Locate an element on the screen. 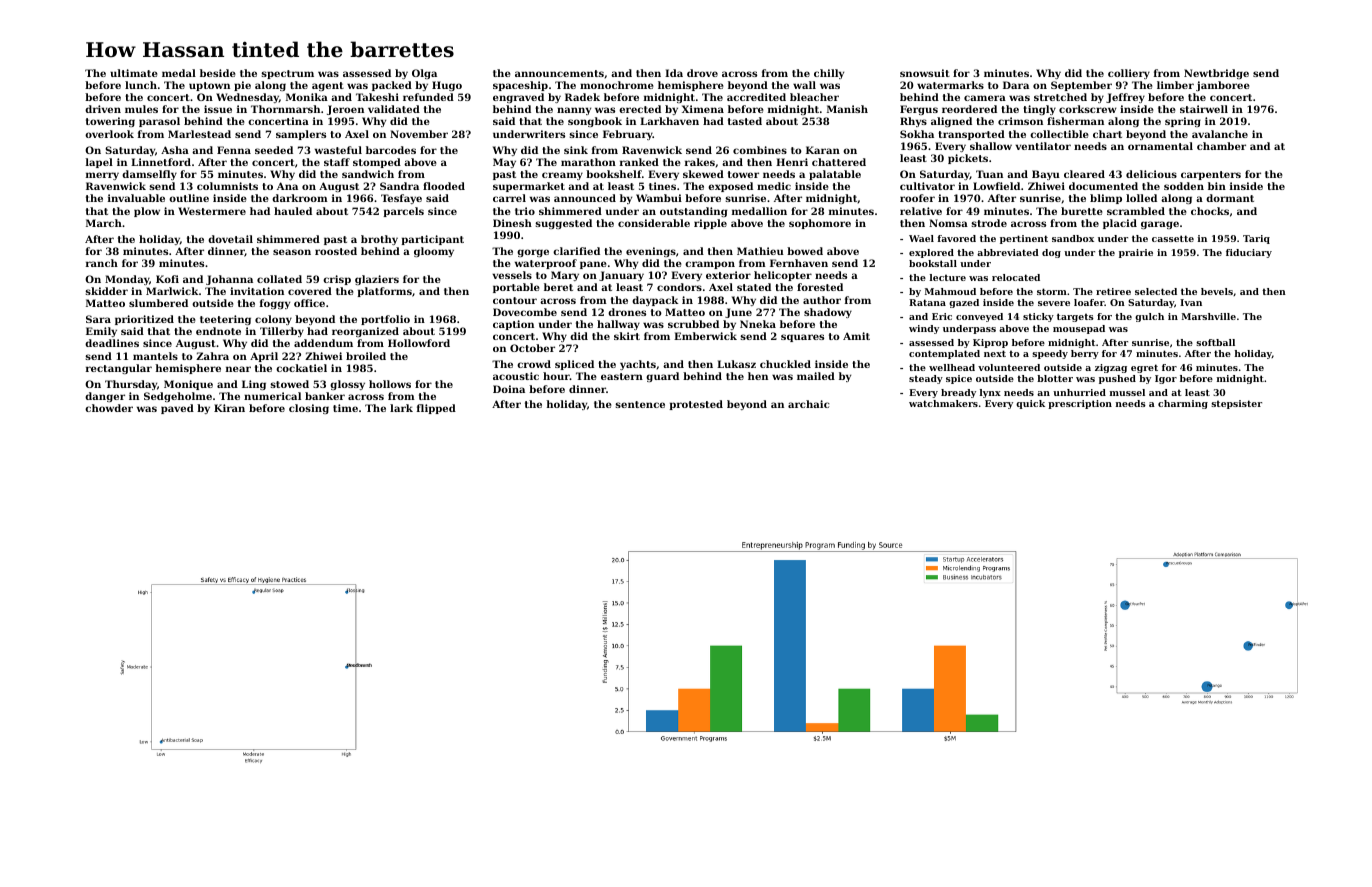 This screenshot has height=887, width=1372. sink is located at coordinates (576, 150).
